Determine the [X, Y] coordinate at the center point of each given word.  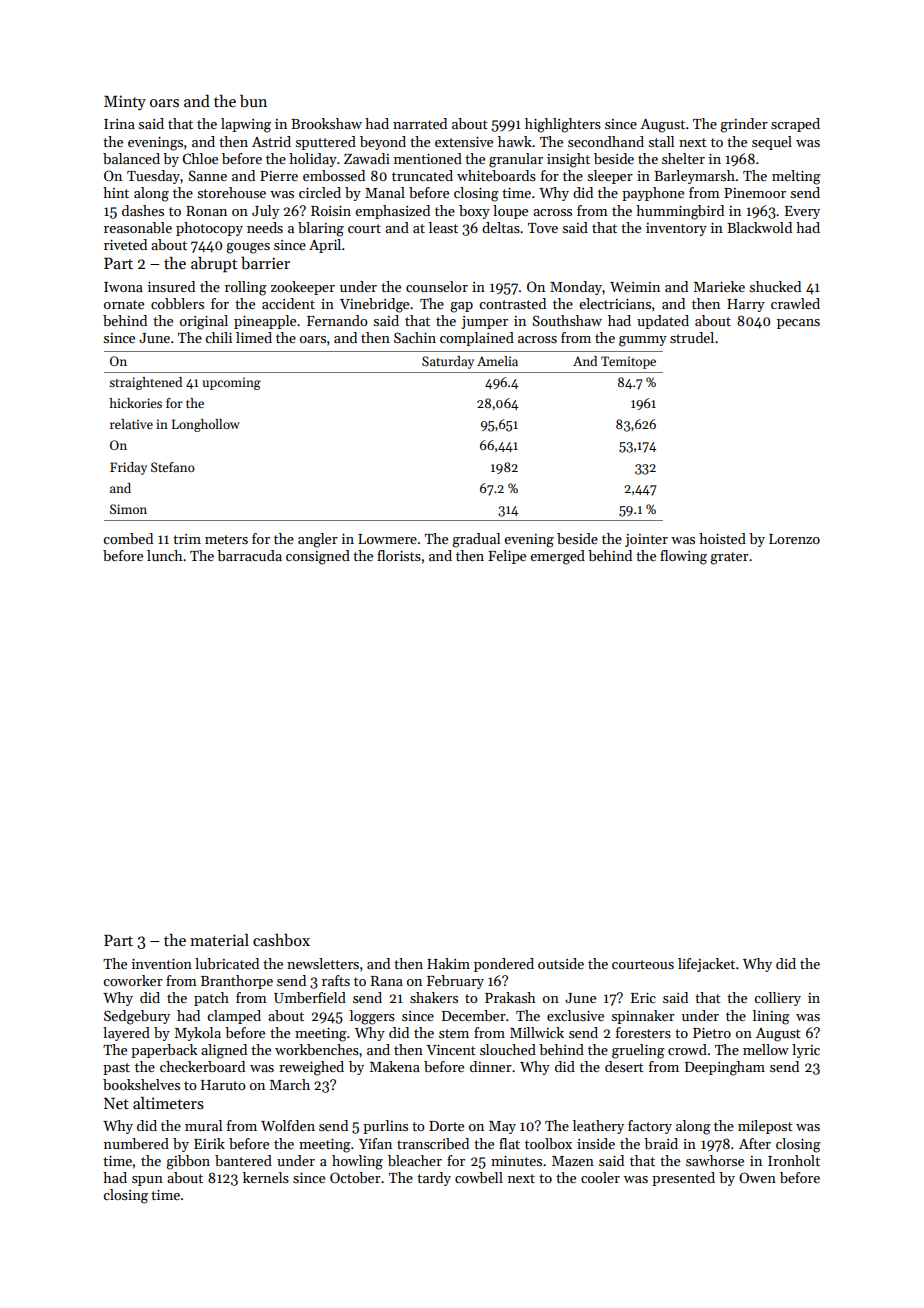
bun [253, 101]
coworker [133, 980]
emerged [557, 557]
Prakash [510, 997]
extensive [464, 142]
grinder [744, 125]
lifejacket [706, 965]
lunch [165, 555]
